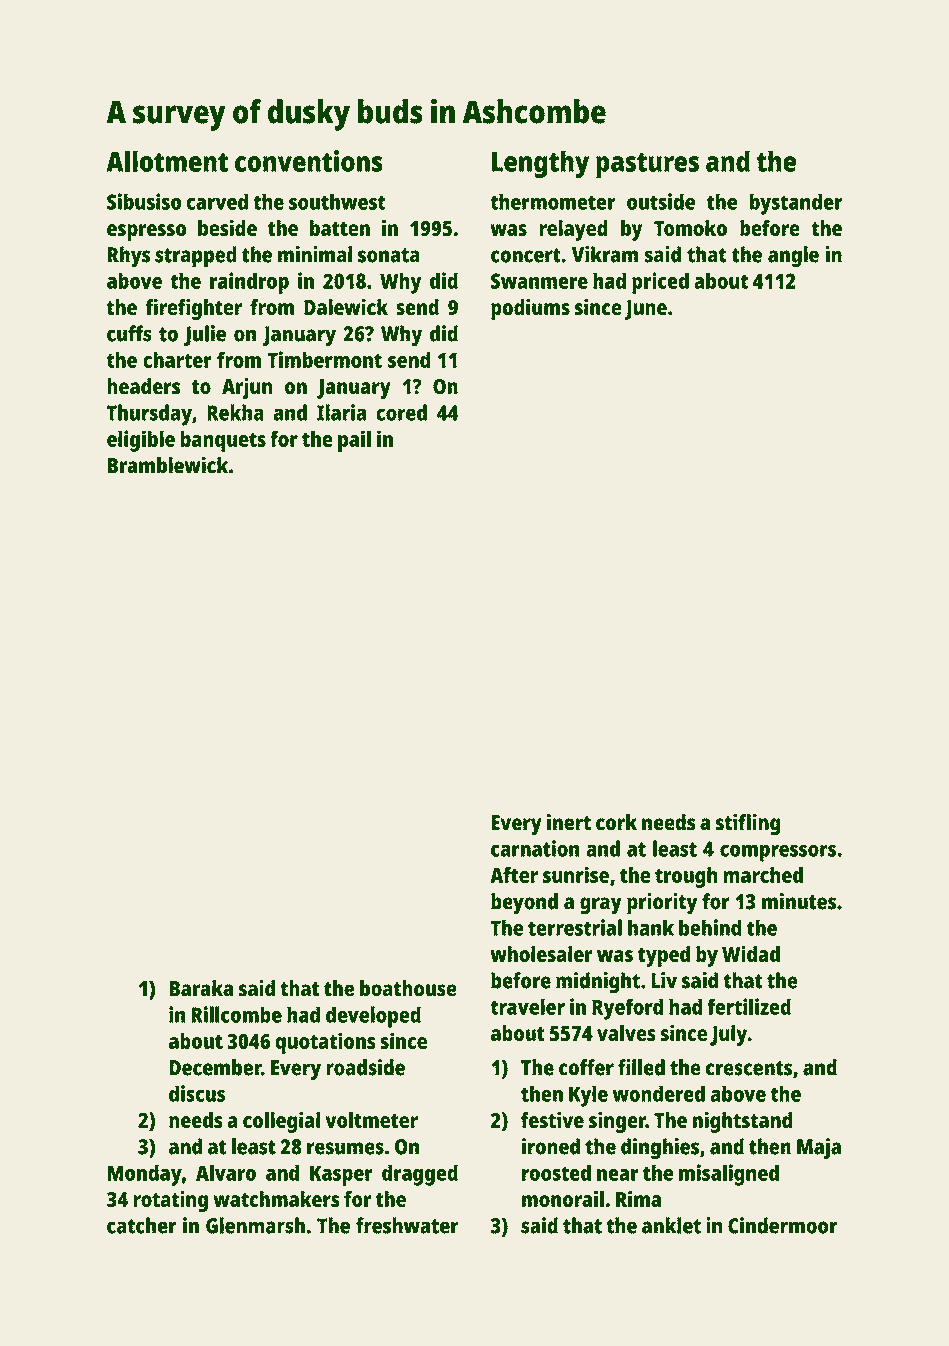  I want to click on Glenmarsh, so click(255, 1225).
